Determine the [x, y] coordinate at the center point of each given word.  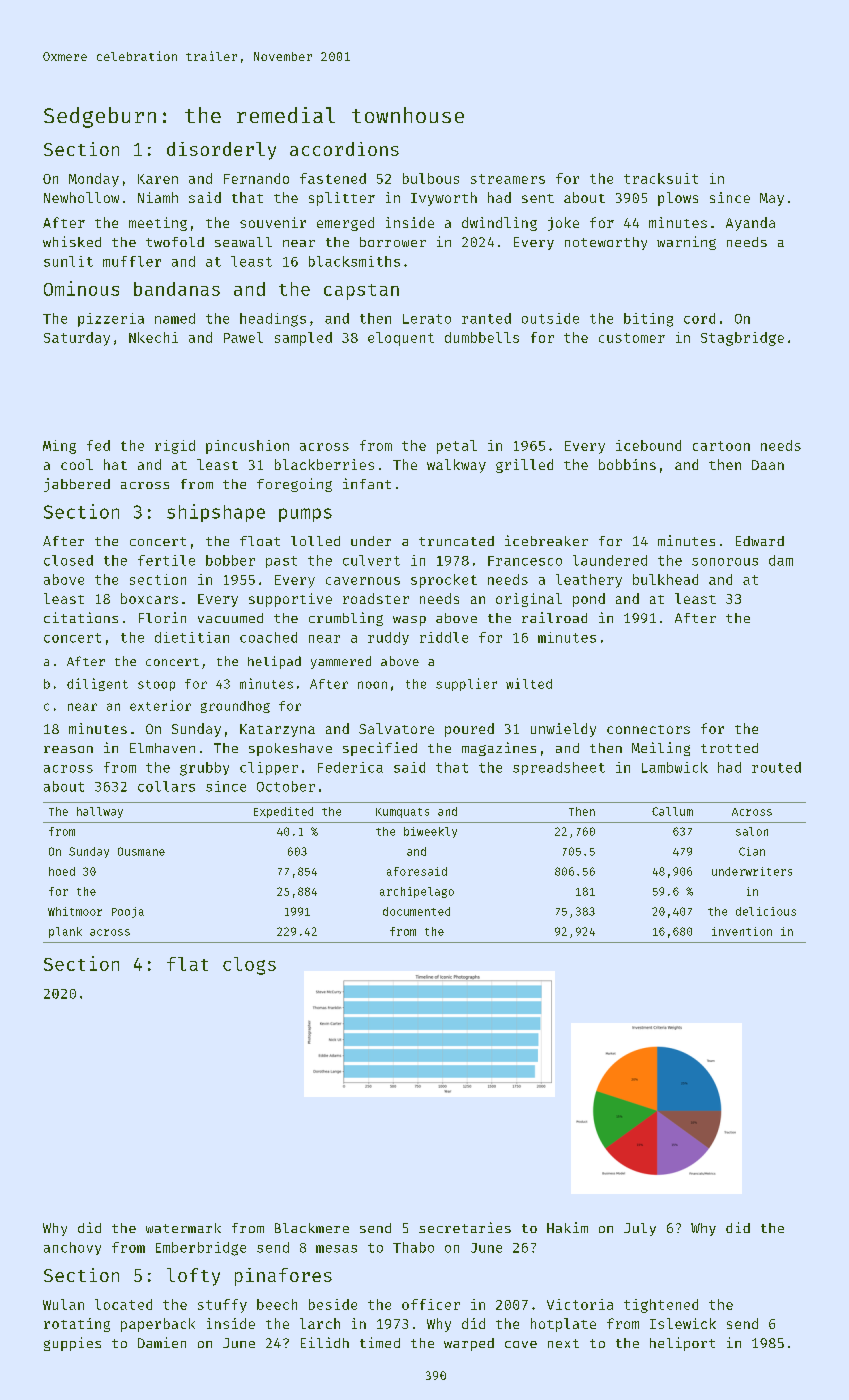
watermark [183, 1228]
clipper [269, 768]
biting [648, 320]
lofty [193, 1277]
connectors [648, 729]
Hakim [567, 1227]
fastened [333, 178]
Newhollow [81, 197]
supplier [466, 684]
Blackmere [312, 1228]
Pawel [243, 337]
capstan [361, 292]
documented [416, 911]
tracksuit [661, 178]
